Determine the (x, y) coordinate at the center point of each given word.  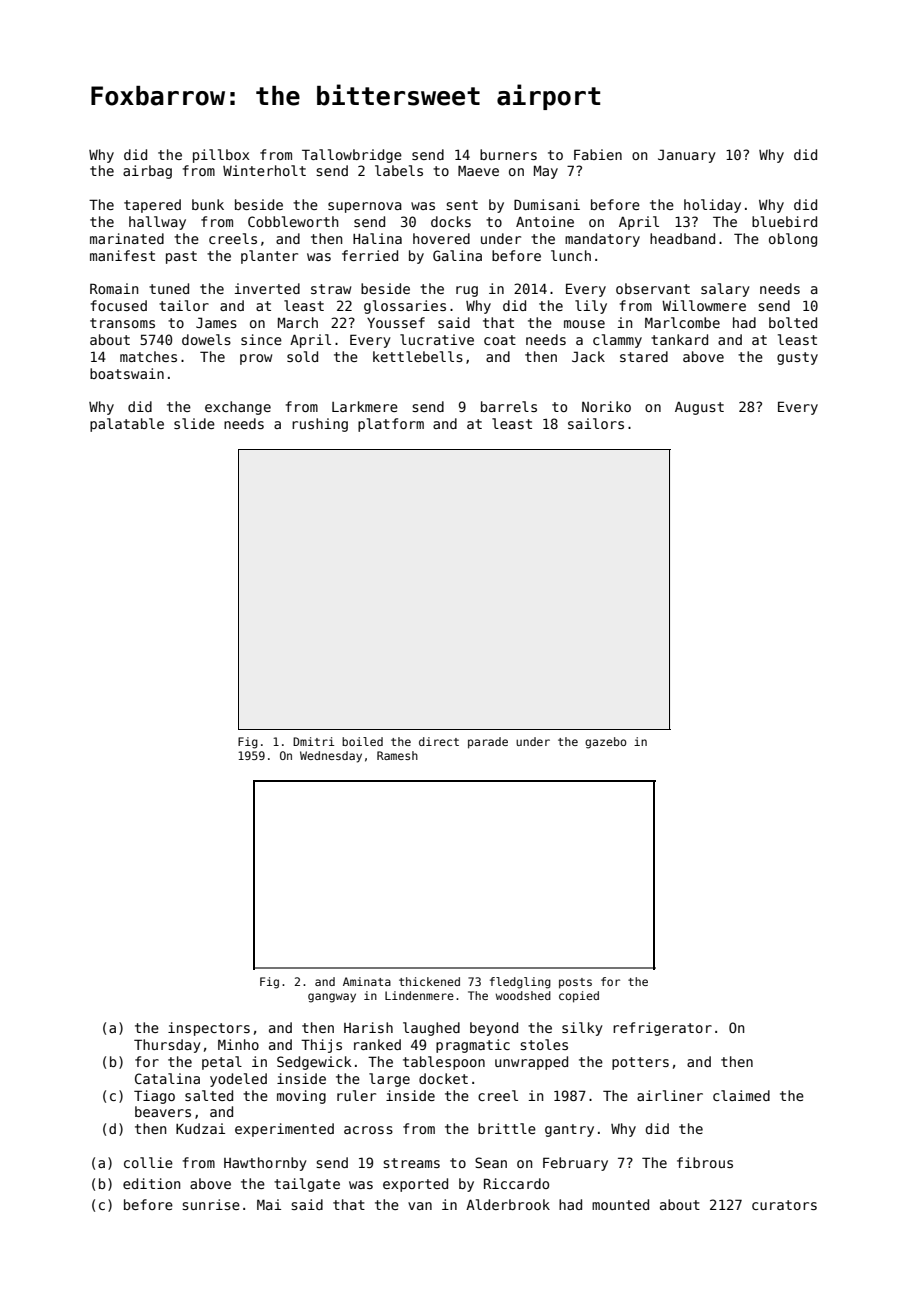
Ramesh (397, 755)
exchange (238, 408)
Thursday (167, 1046)
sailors (596, 423)
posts (575, 983)
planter (269, 257)
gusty (797, 358)
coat (500, 340)
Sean (491, 1162)
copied (579, 997)
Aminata (367, 981)
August (699, 408)
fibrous (705, 1162)
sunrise (211, 1204)
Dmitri (313, 741)
